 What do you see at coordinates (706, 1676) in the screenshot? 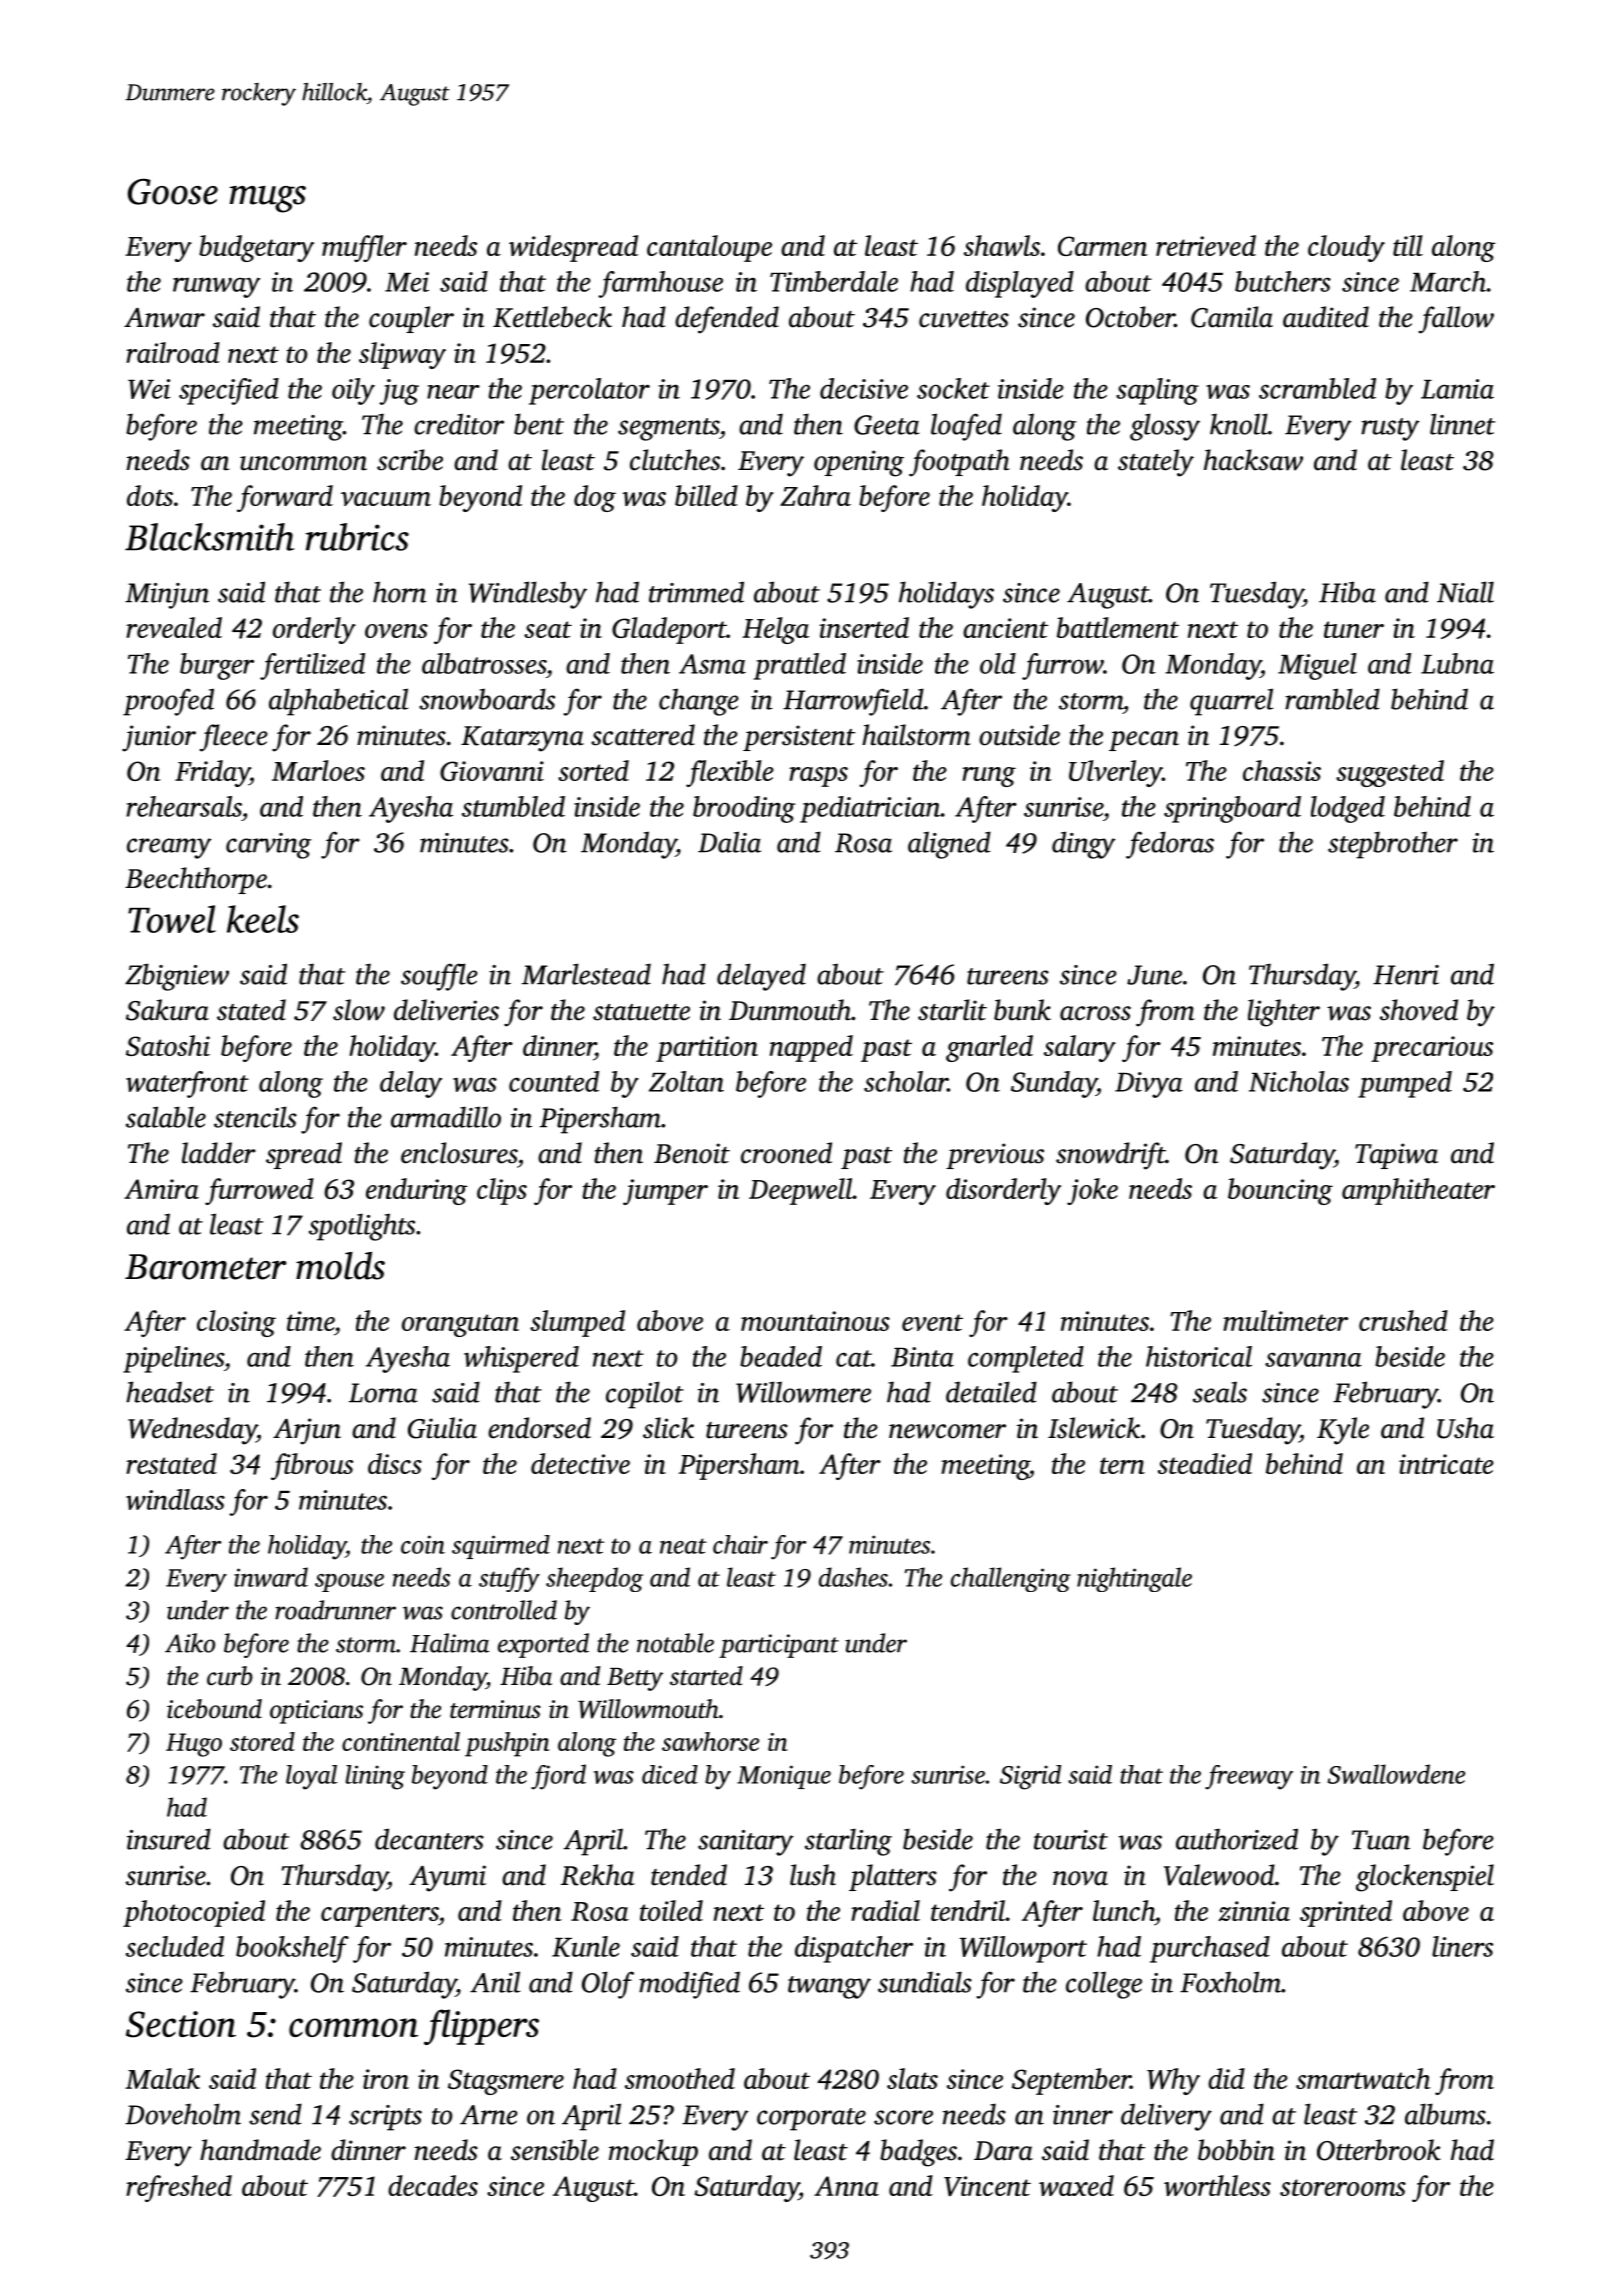
I see `started` at bounding box center [706, 1676].
